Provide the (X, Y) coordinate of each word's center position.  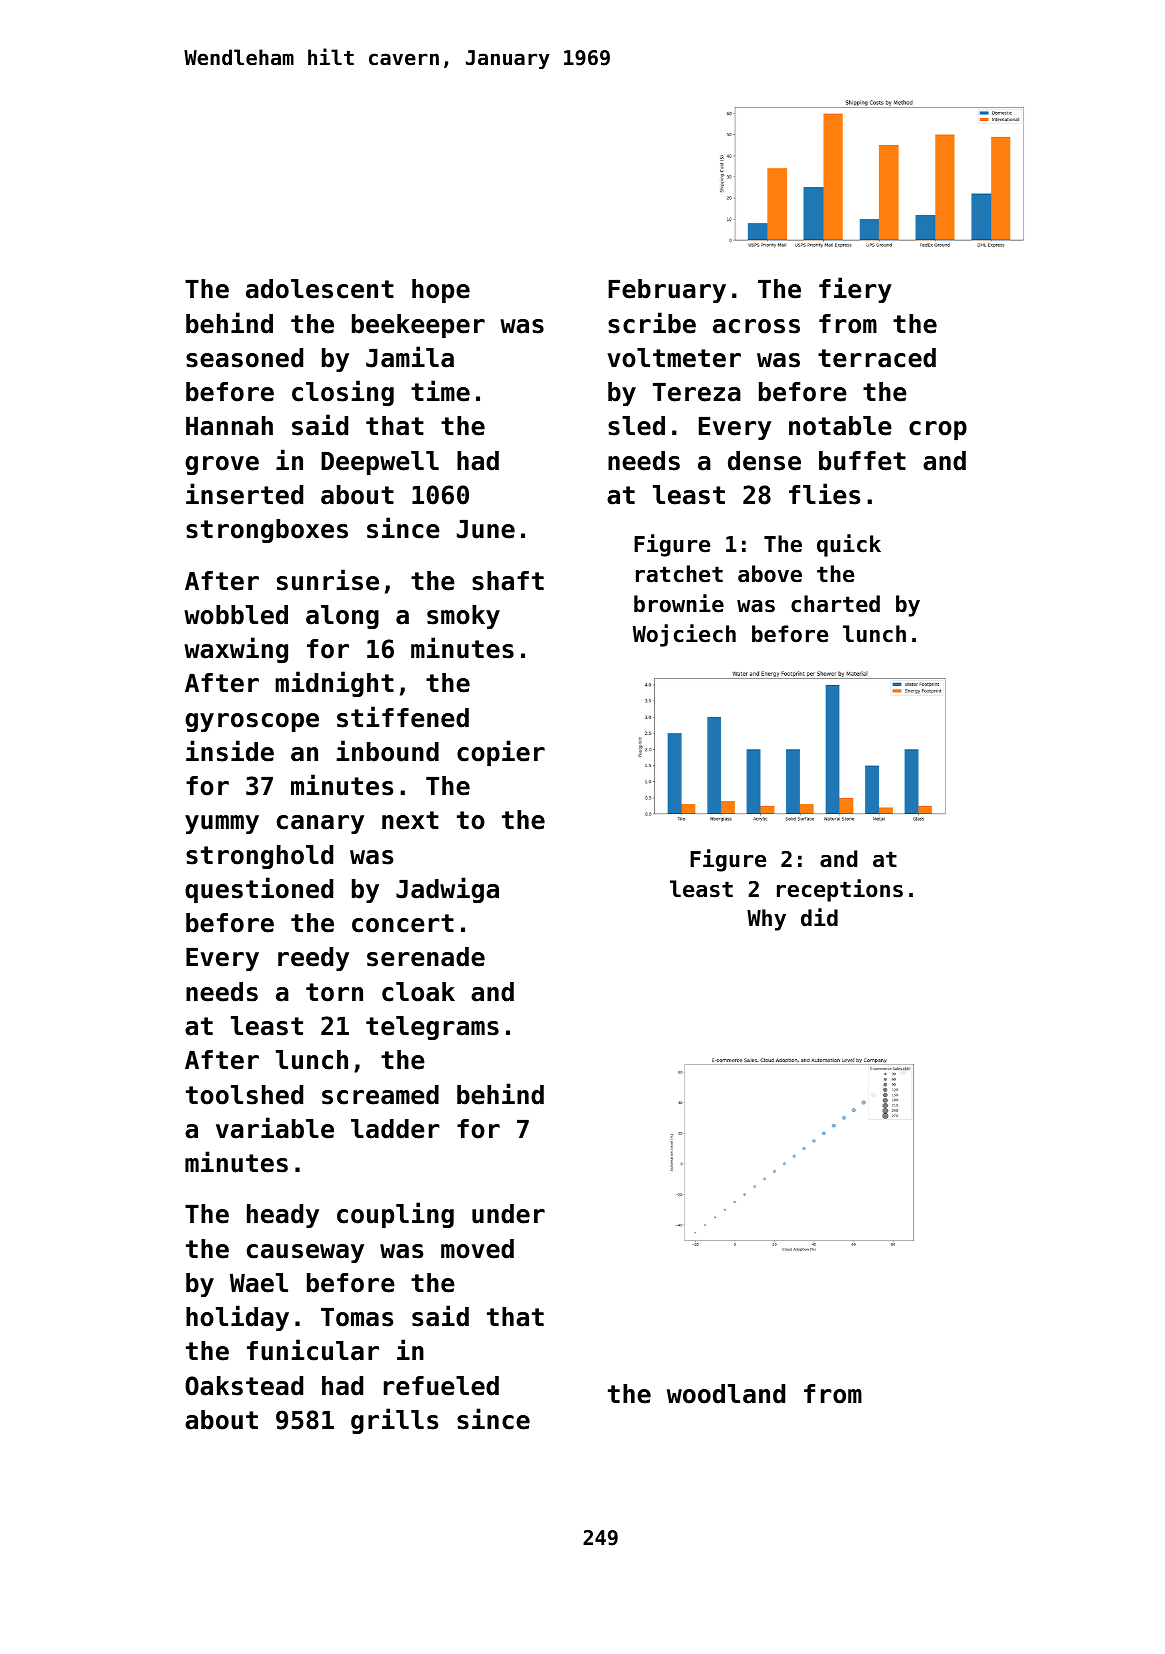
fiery (855, 290)
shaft (508, 581)
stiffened (403, 717)
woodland (726, 1394)
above (770, 574)
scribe (652, 323)
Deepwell (380, 463)
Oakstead (244, 1386)
